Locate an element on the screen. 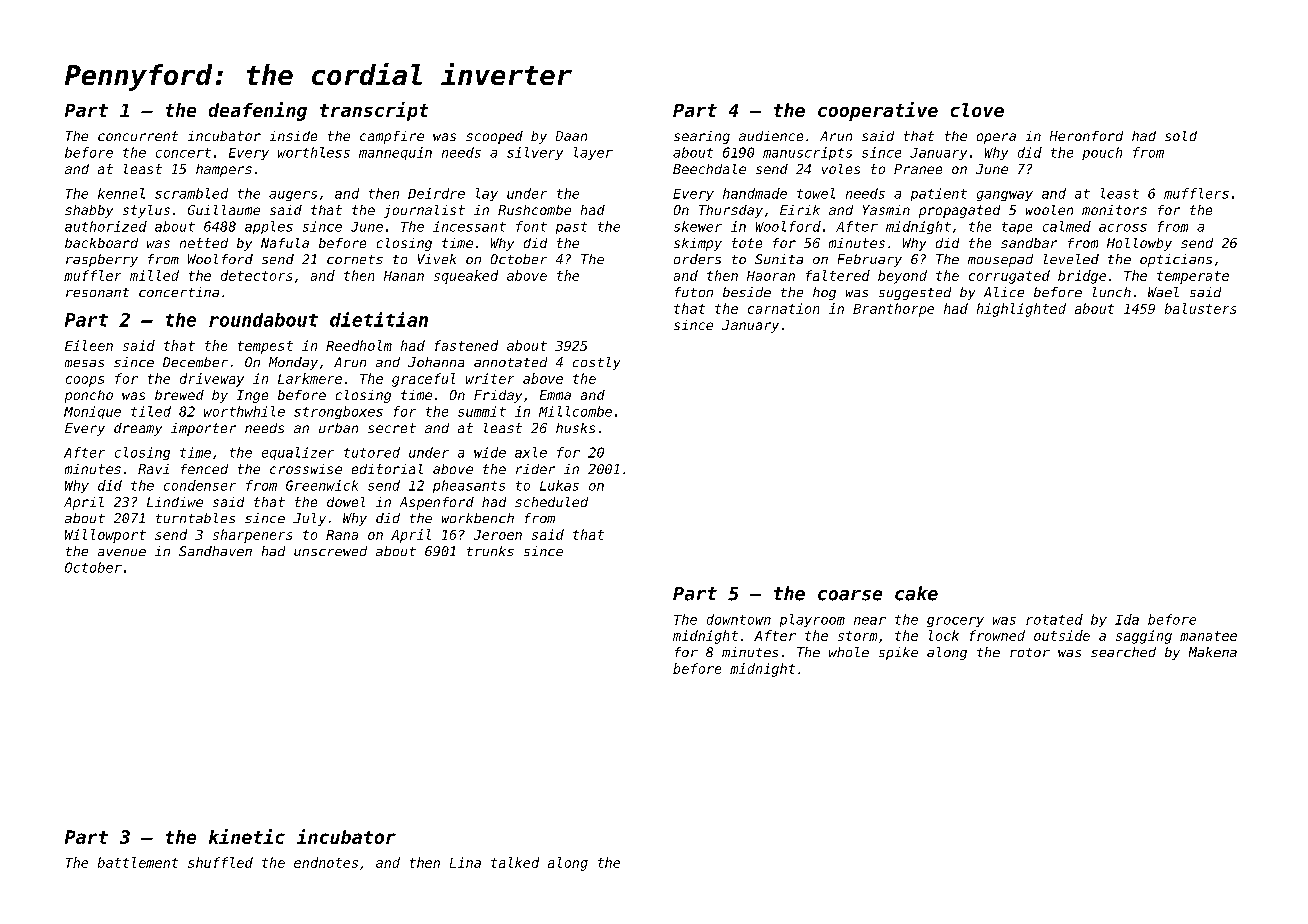  transcript is located at coordinates (374, 111).
